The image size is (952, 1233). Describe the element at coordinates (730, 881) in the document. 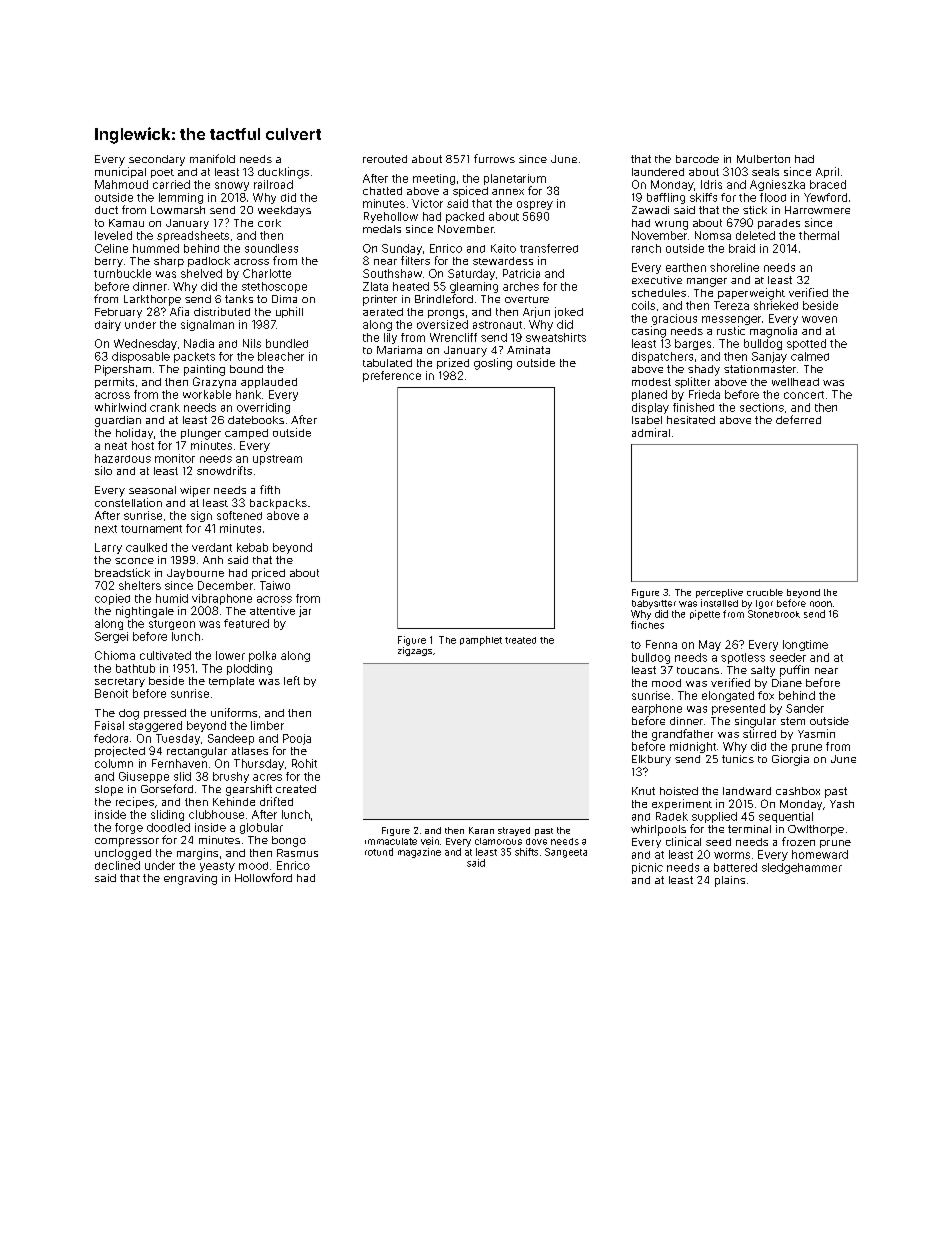

I see `plains` at that location.
